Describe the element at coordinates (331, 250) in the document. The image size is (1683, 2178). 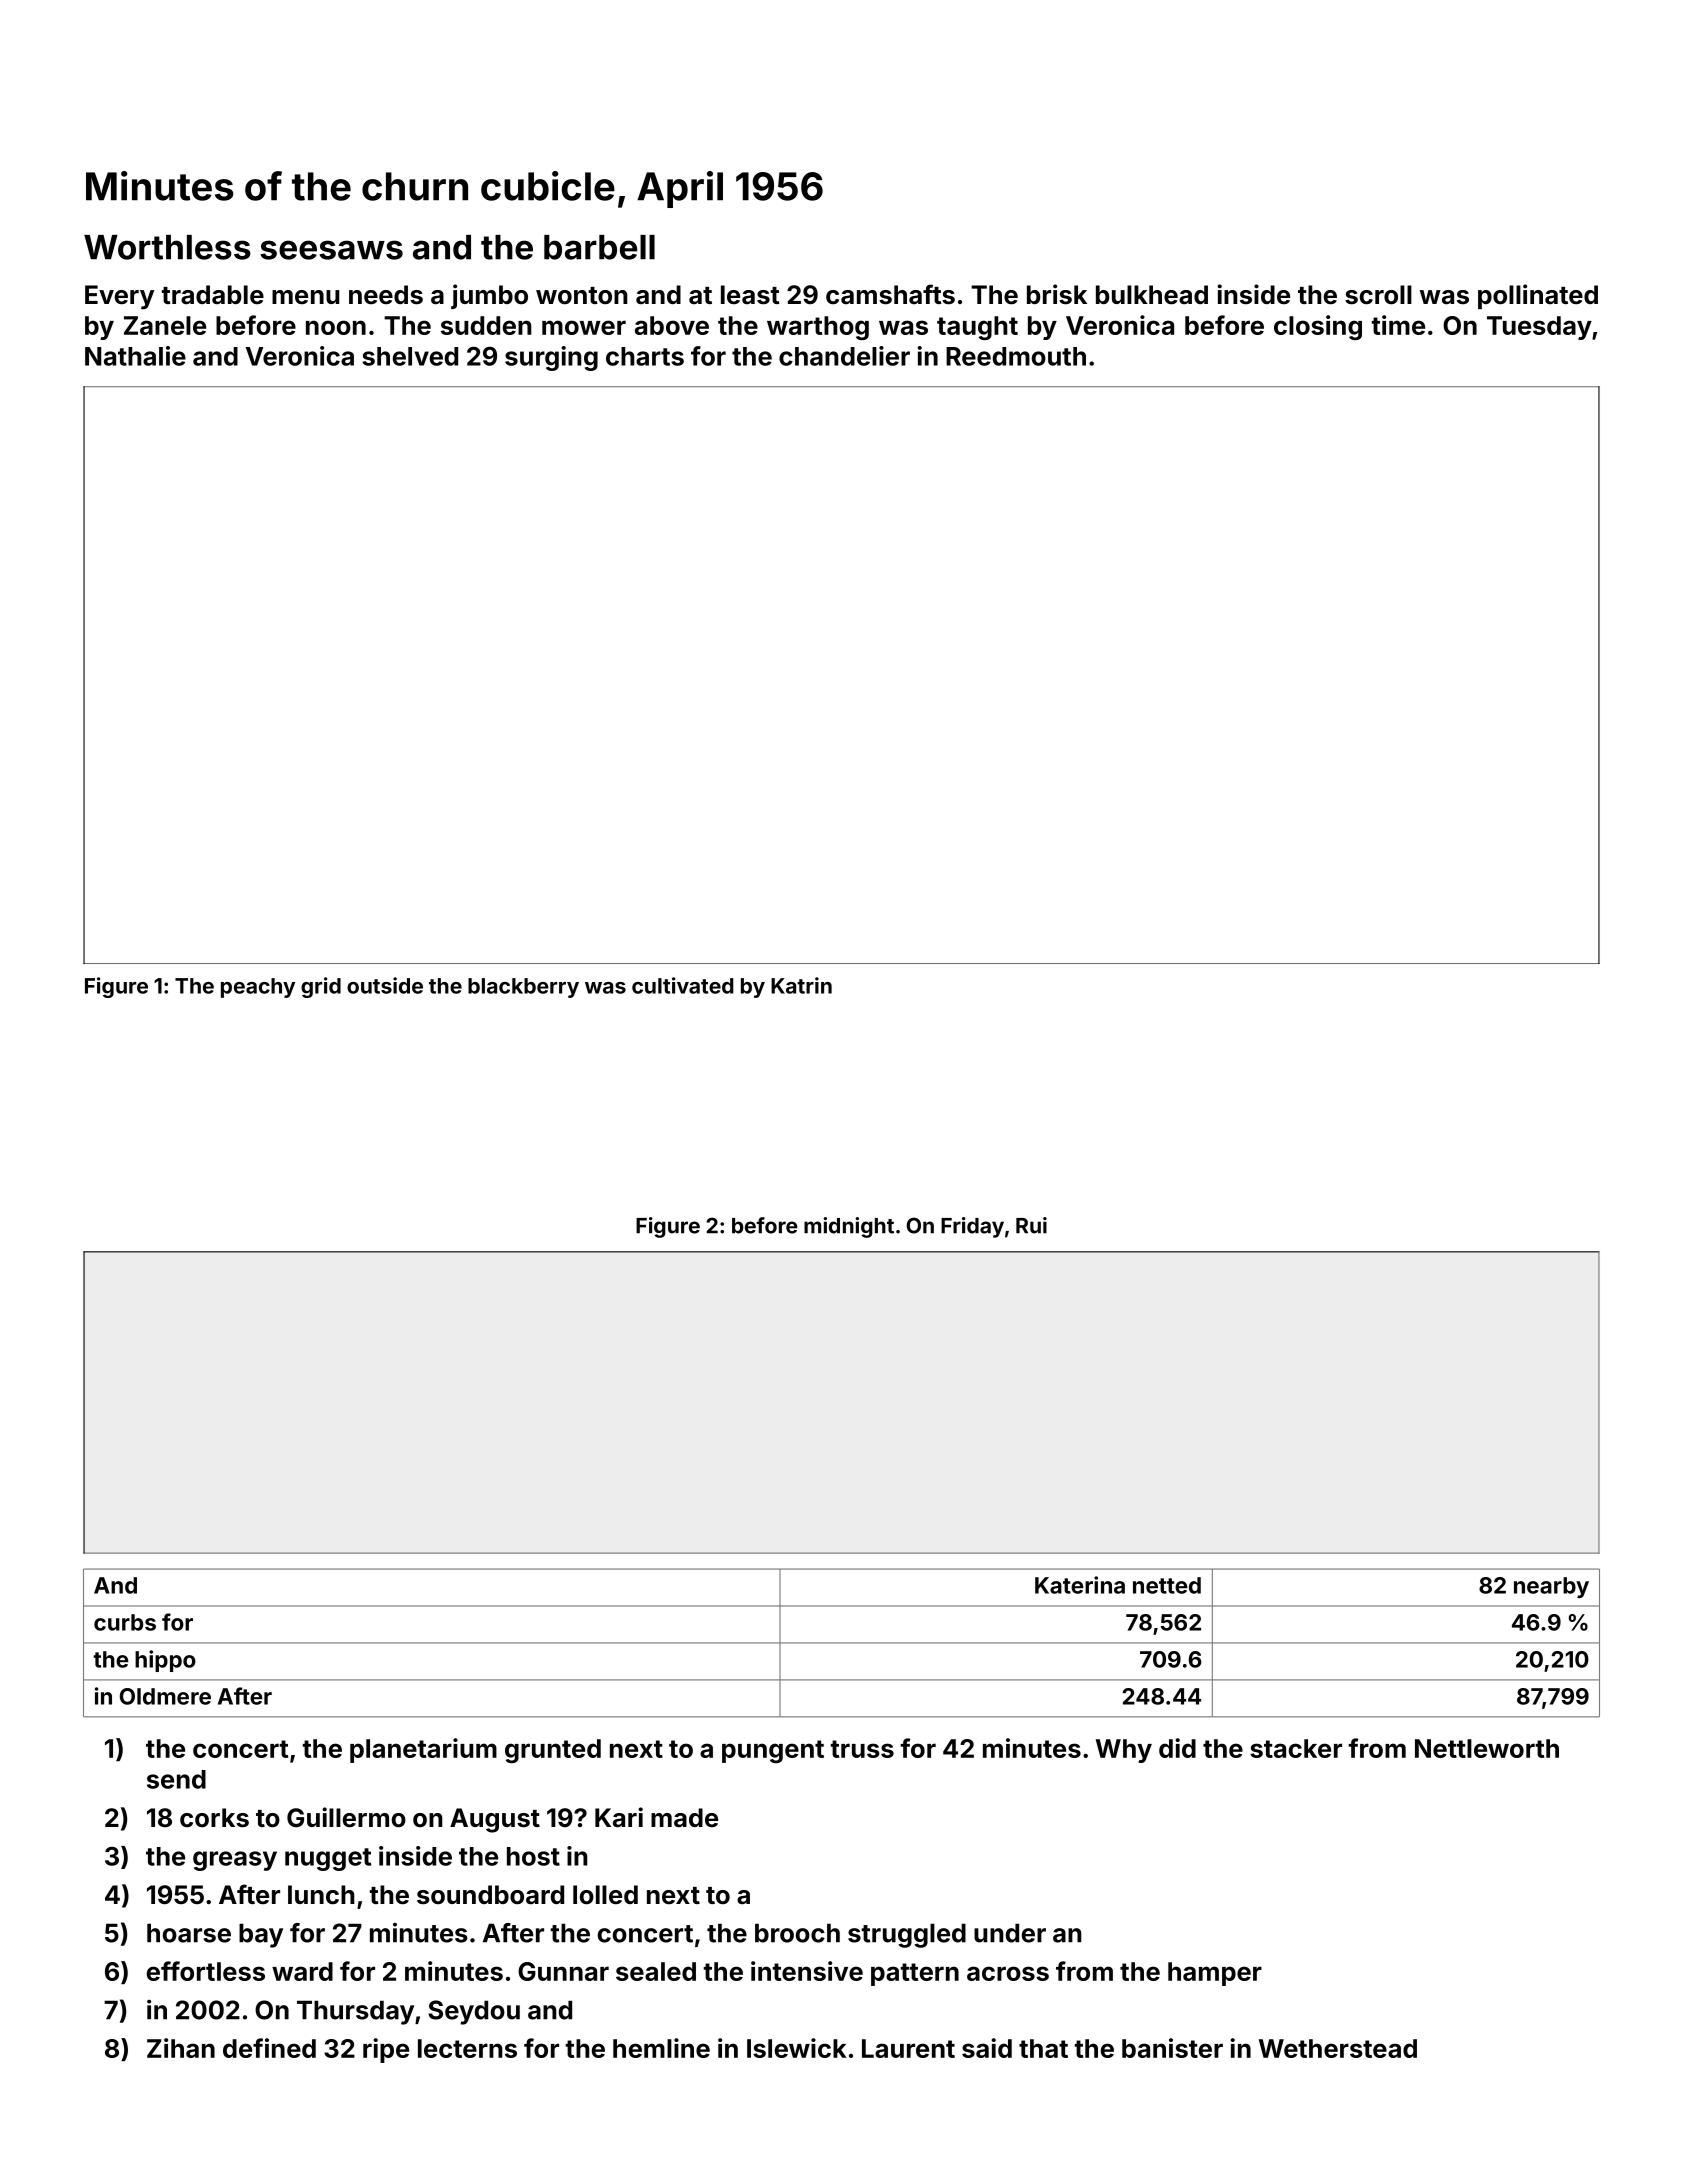
I see `seesaws` at that location.
